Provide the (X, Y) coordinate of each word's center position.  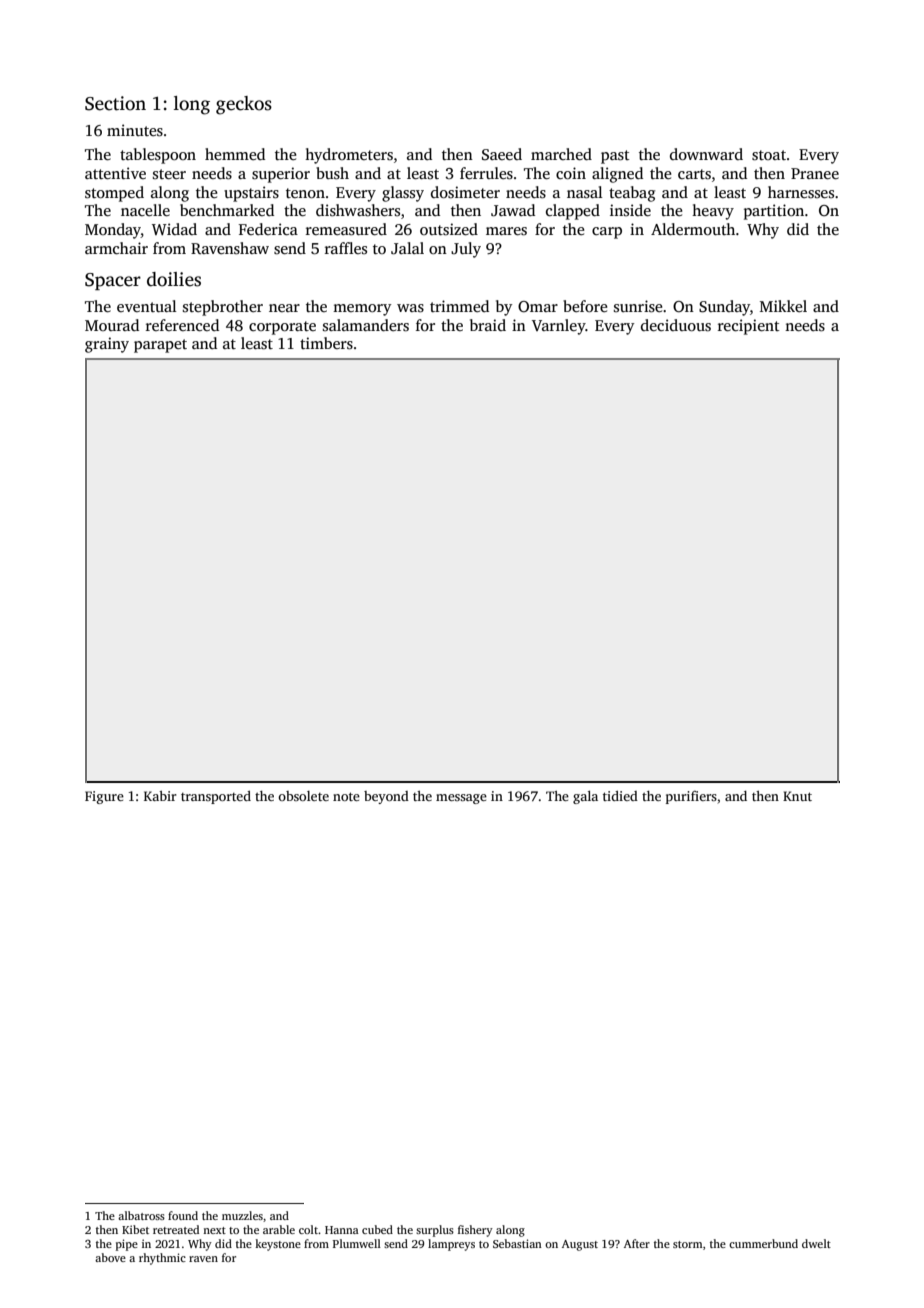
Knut (797, 796)
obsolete (303, 796)
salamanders (366, 325)
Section (115, 103)
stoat (769, 155)
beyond (386, 797)
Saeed (502, 154)
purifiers (691, 797)
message (461, 799)
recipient (749, 327)
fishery (475, 1231)
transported (216, 797)
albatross (141, 1215)
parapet (160, 346)
